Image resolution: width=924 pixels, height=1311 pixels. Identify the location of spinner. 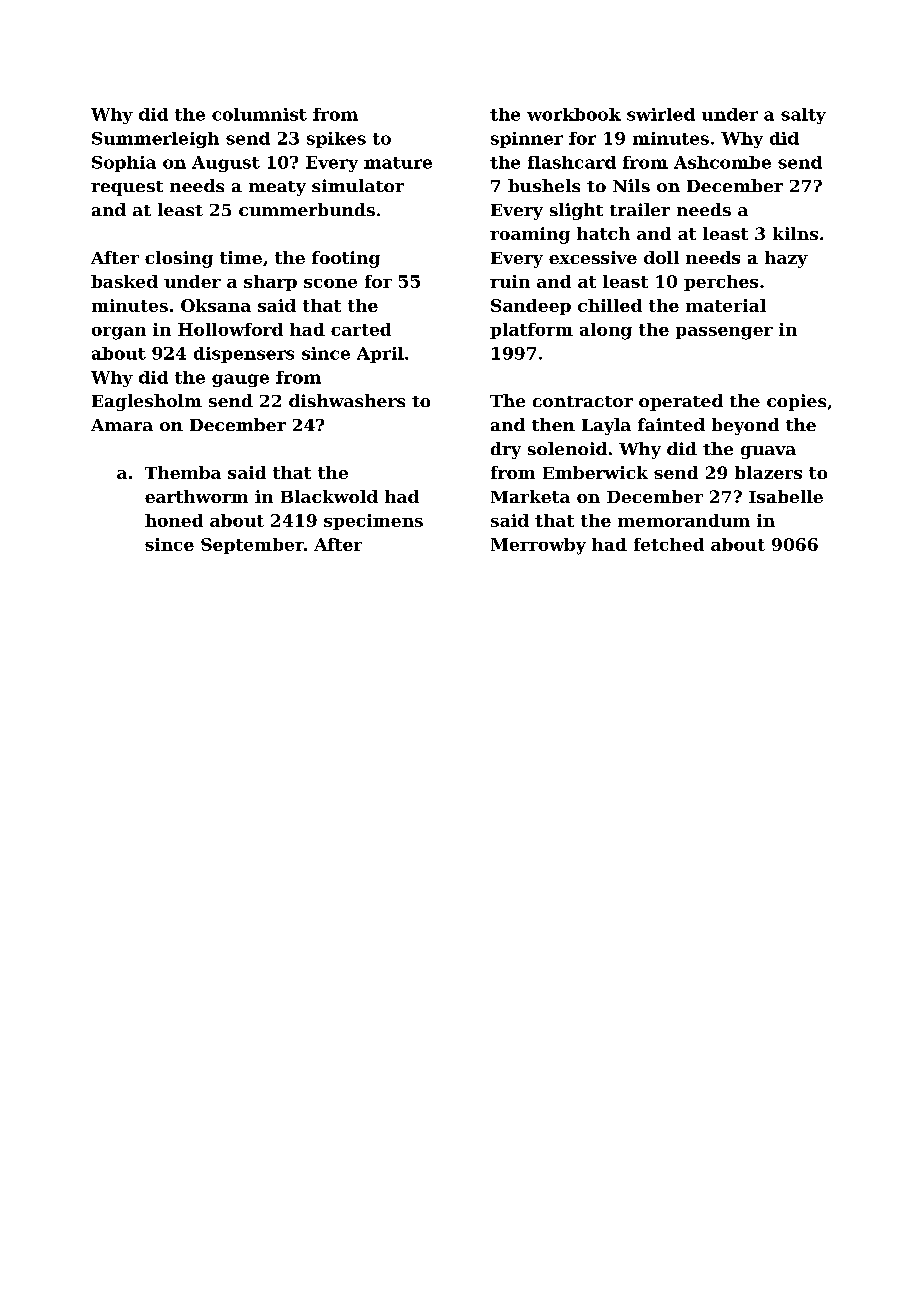
(527, 140).
